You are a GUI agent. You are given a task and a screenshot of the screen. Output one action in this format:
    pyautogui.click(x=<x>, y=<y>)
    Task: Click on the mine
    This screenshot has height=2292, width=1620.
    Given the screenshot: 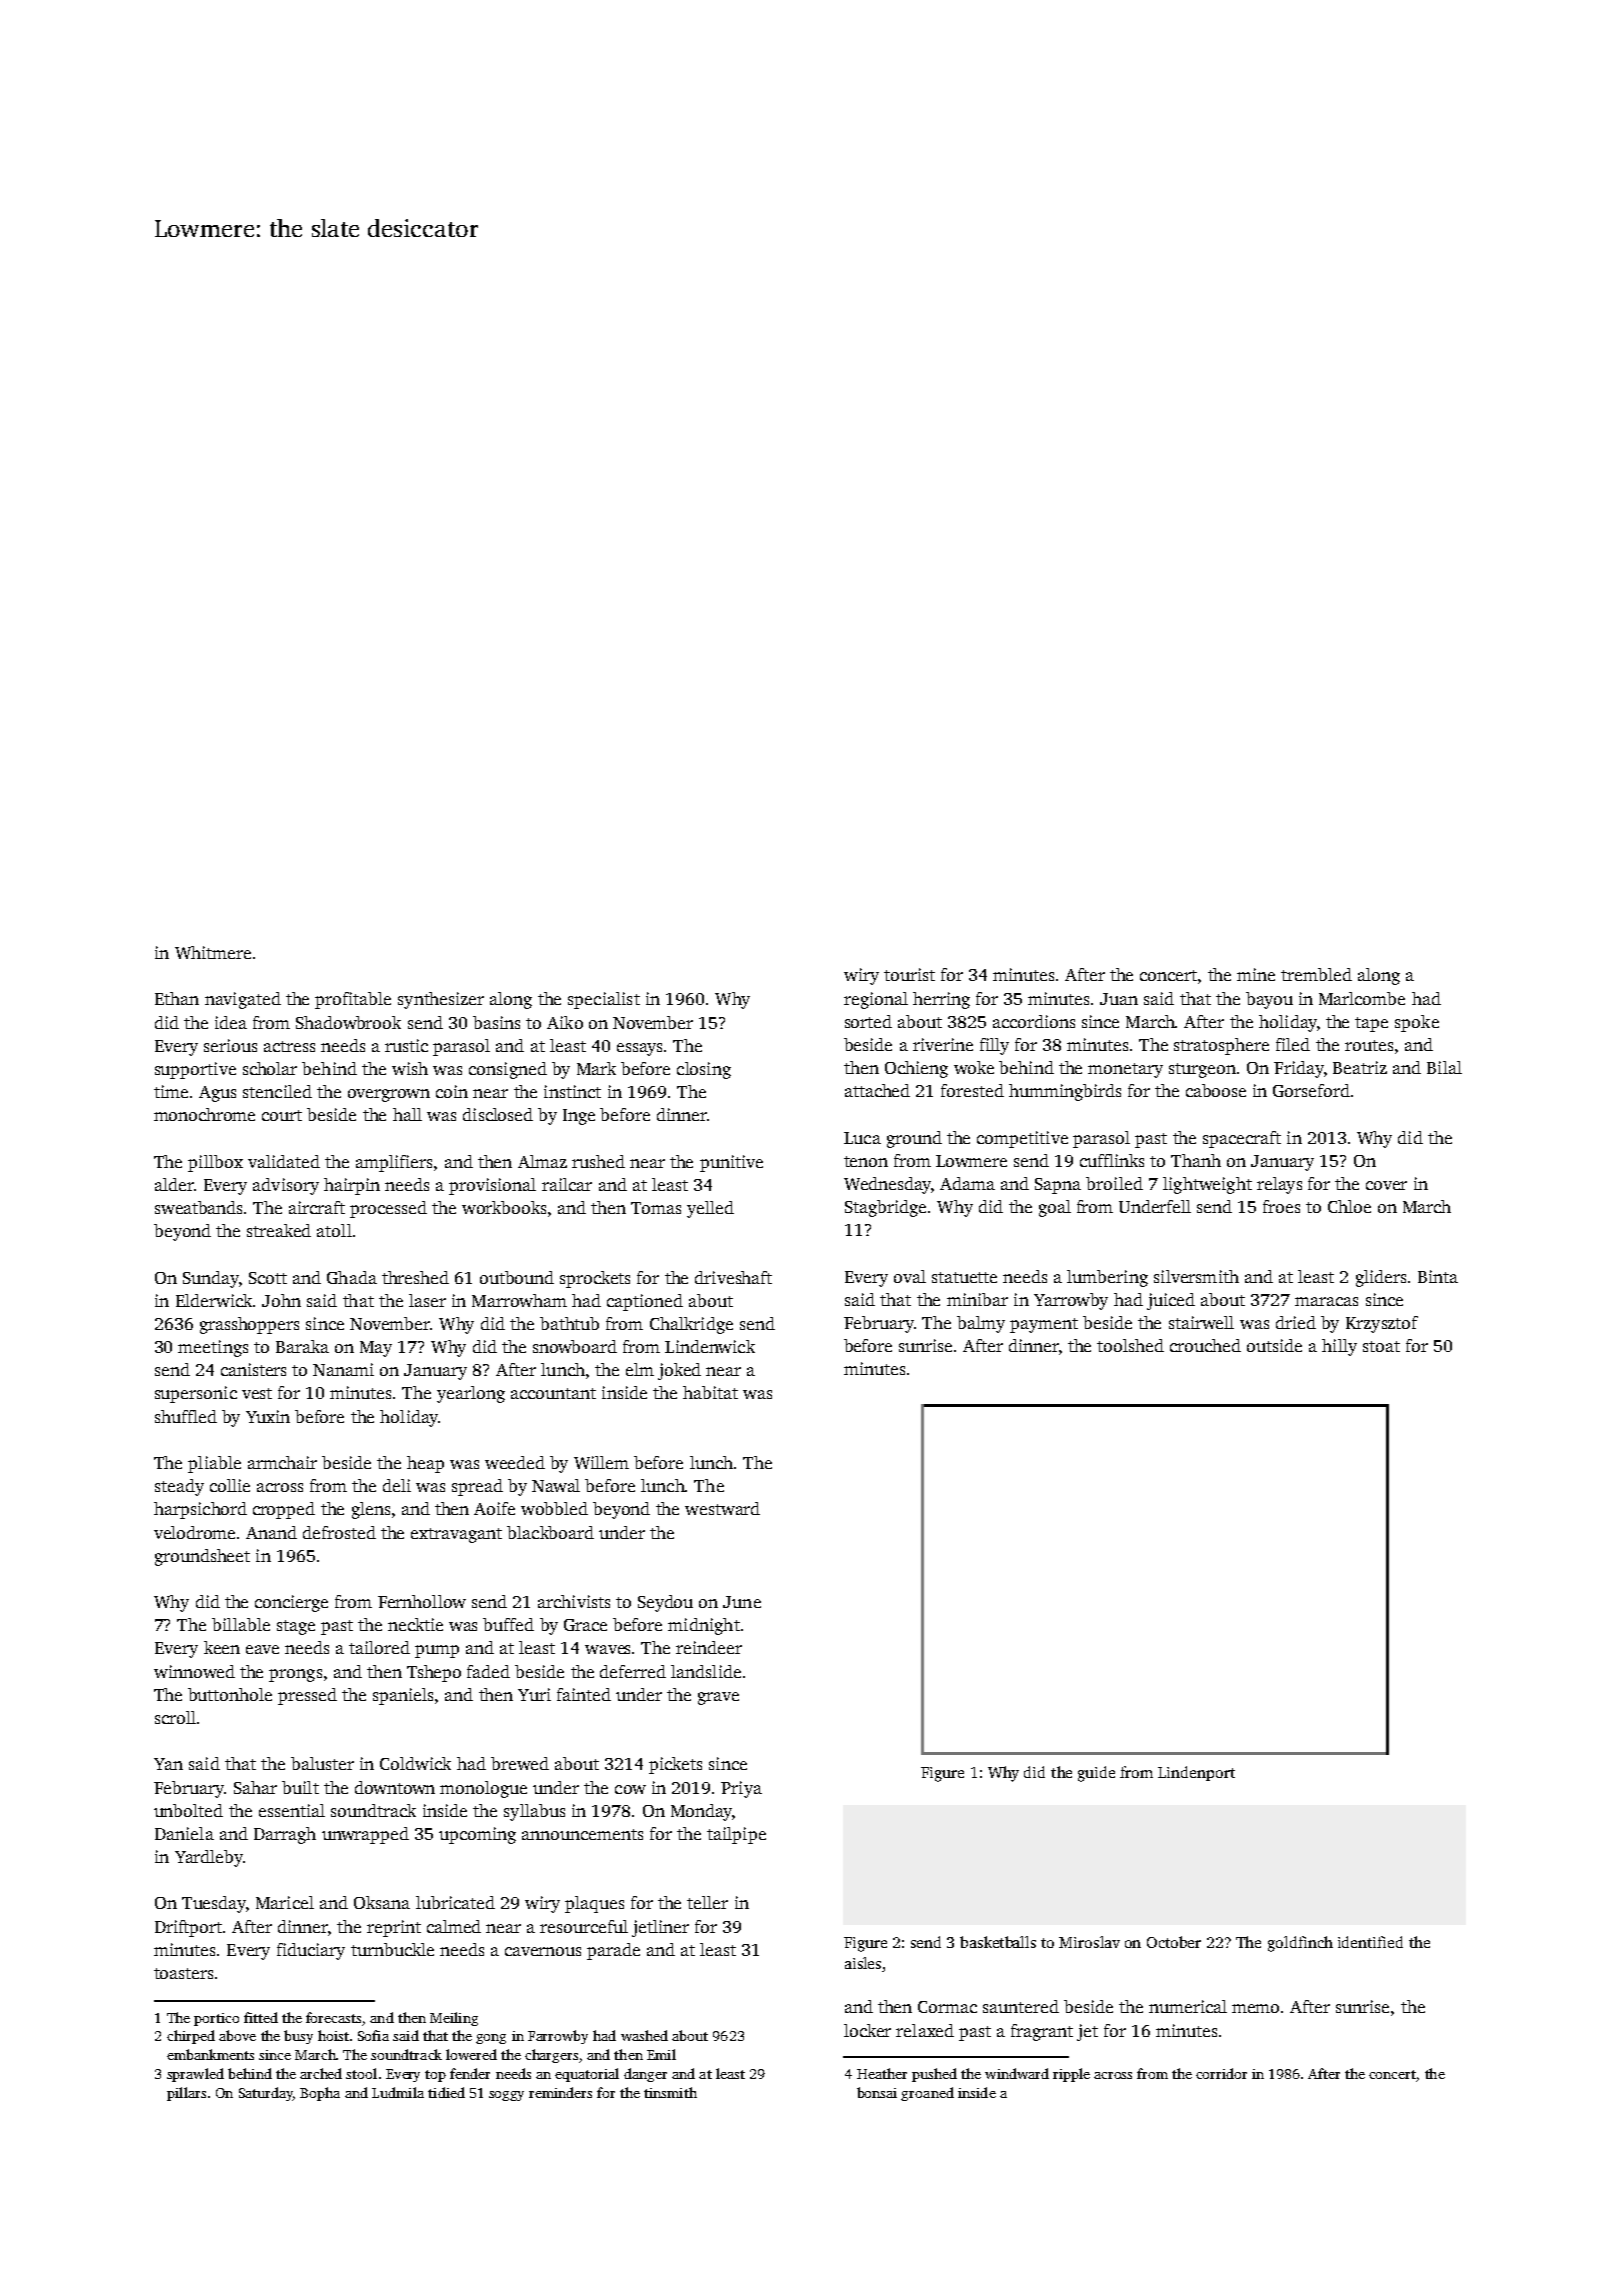 What is the action you would take?
    pyautogui.click(x=1256, y=974)
